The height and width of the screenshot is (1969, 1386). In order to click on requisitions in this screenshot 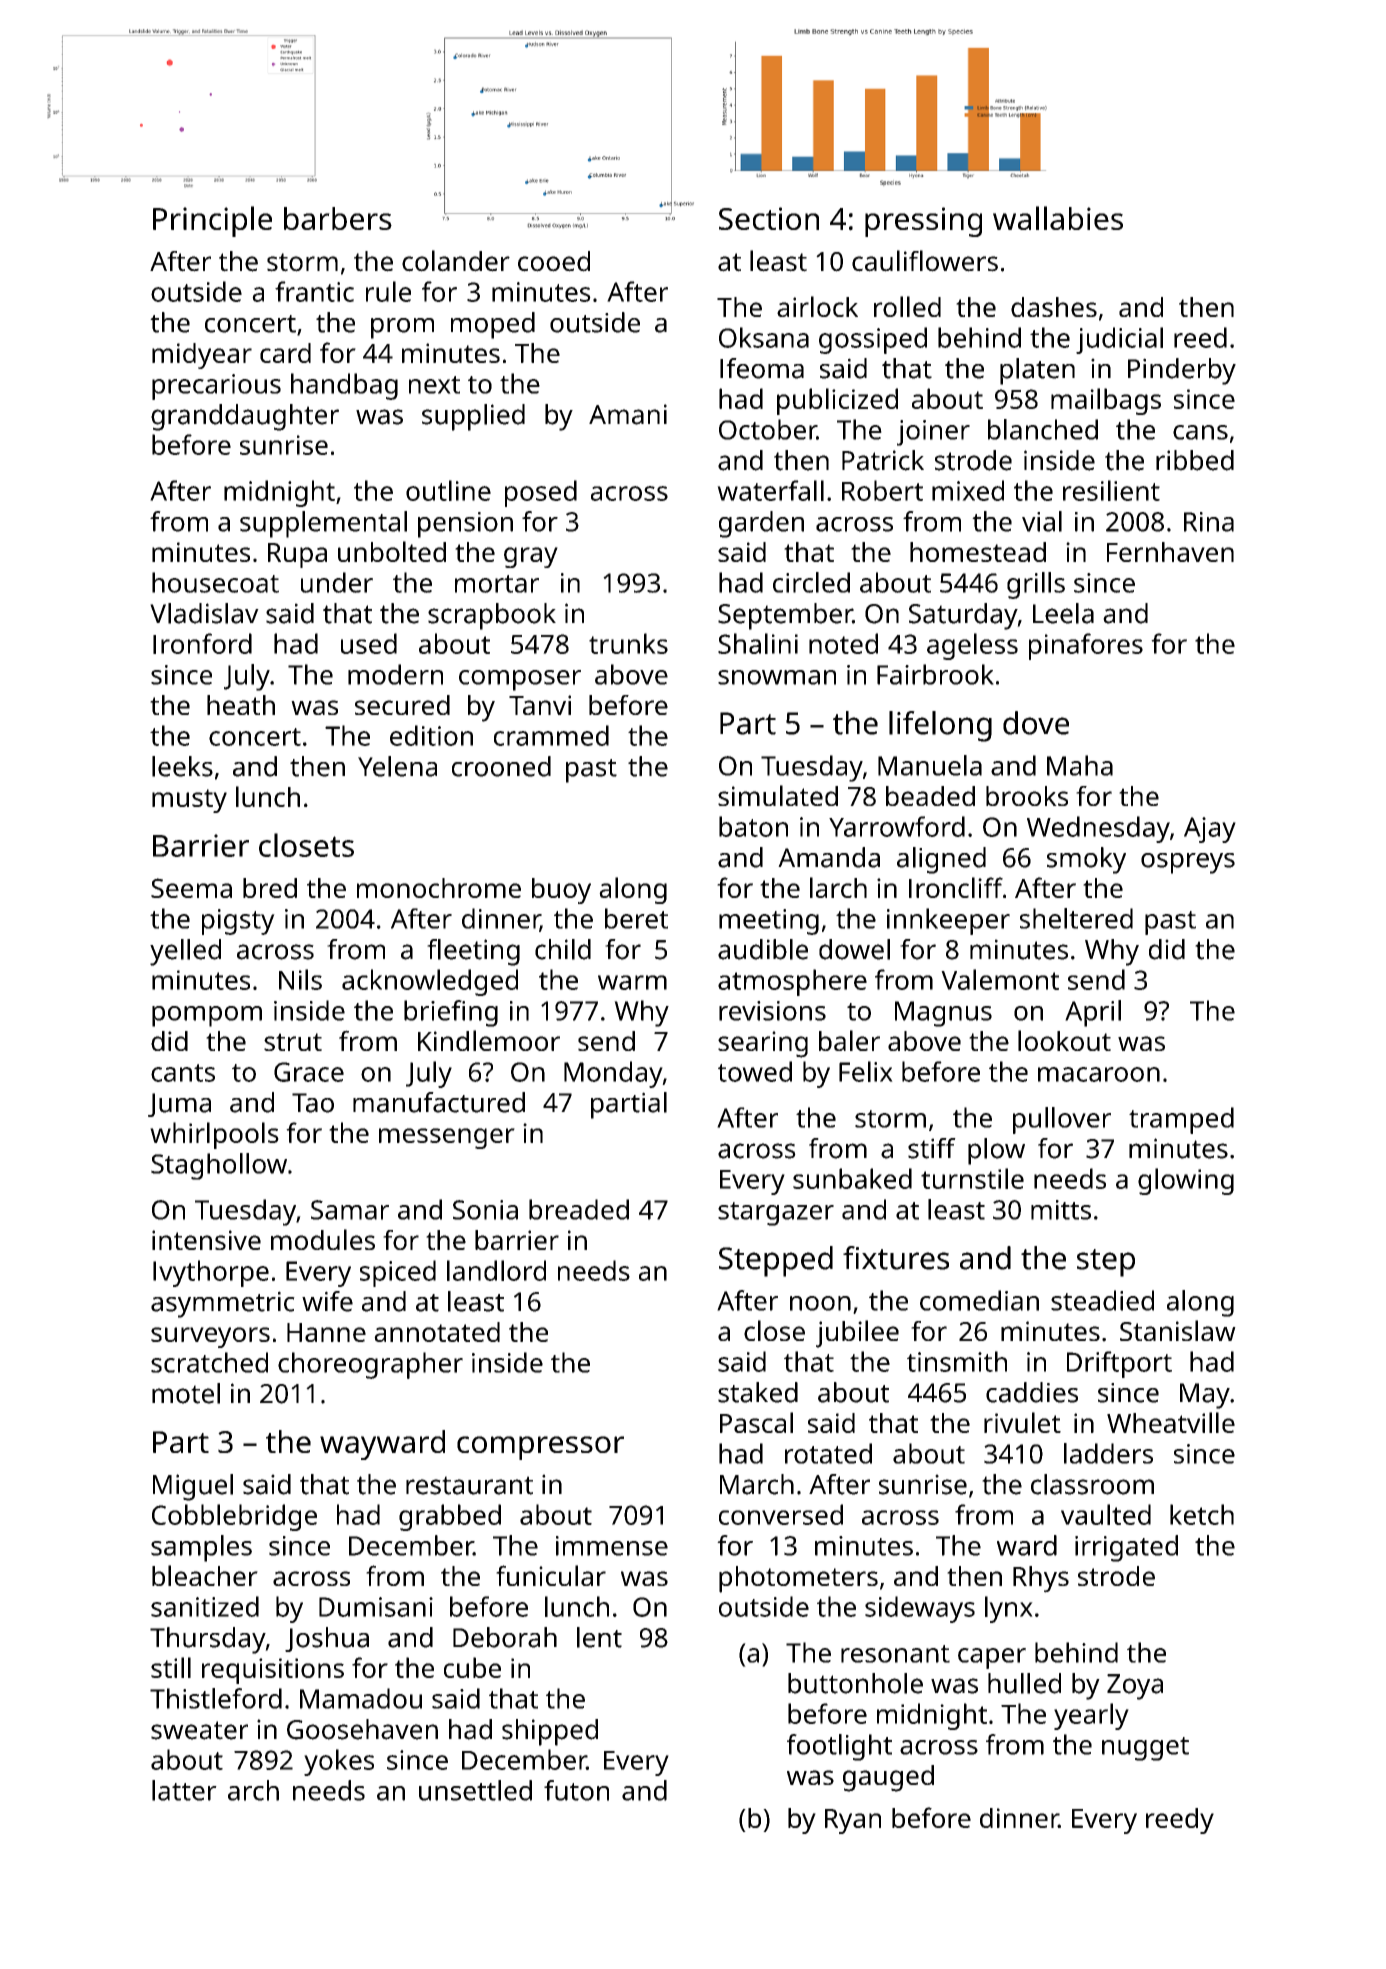, I will do `click(273, 1671)`.
